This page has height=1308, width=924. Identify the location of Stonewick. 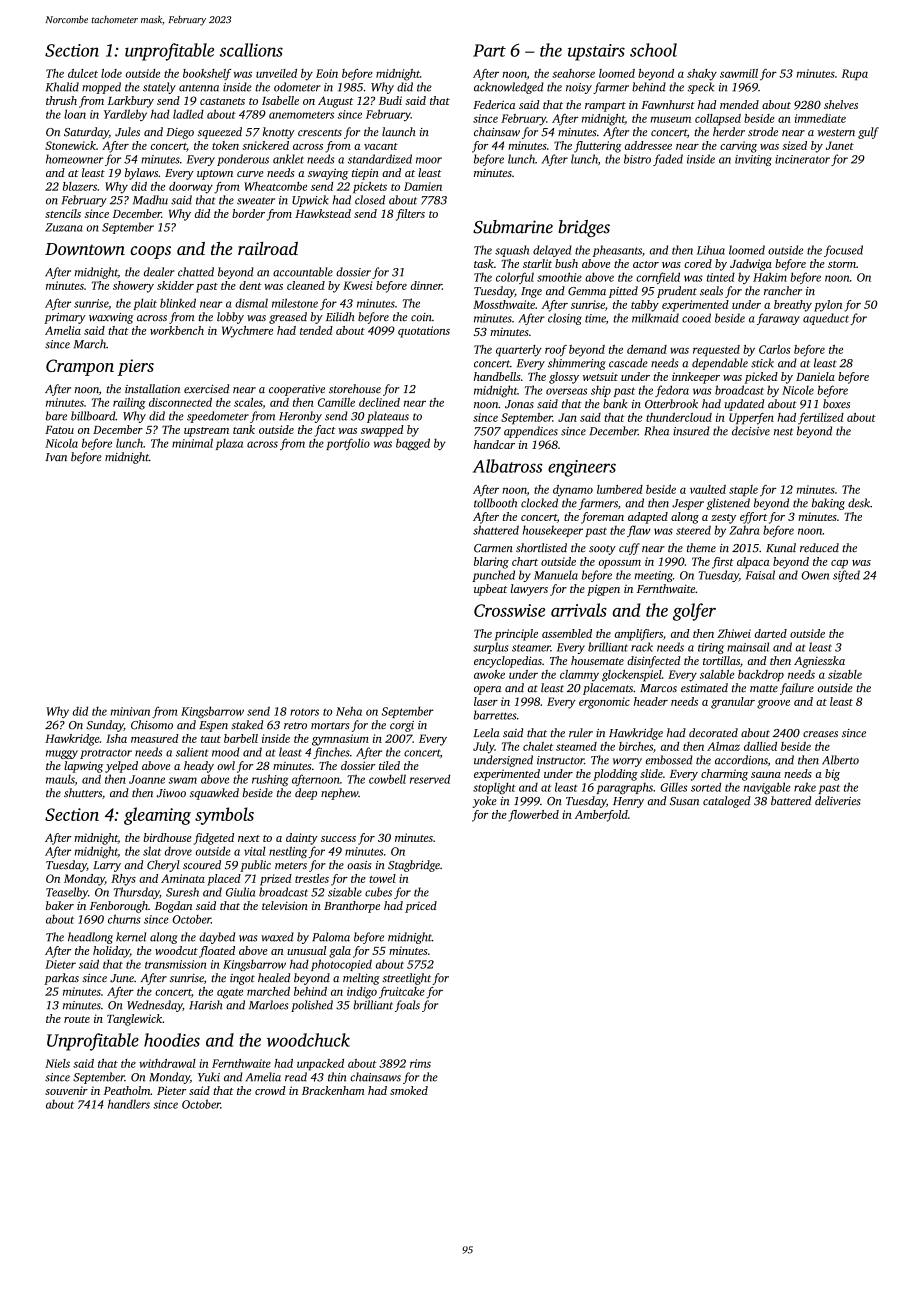
(70, 145).
